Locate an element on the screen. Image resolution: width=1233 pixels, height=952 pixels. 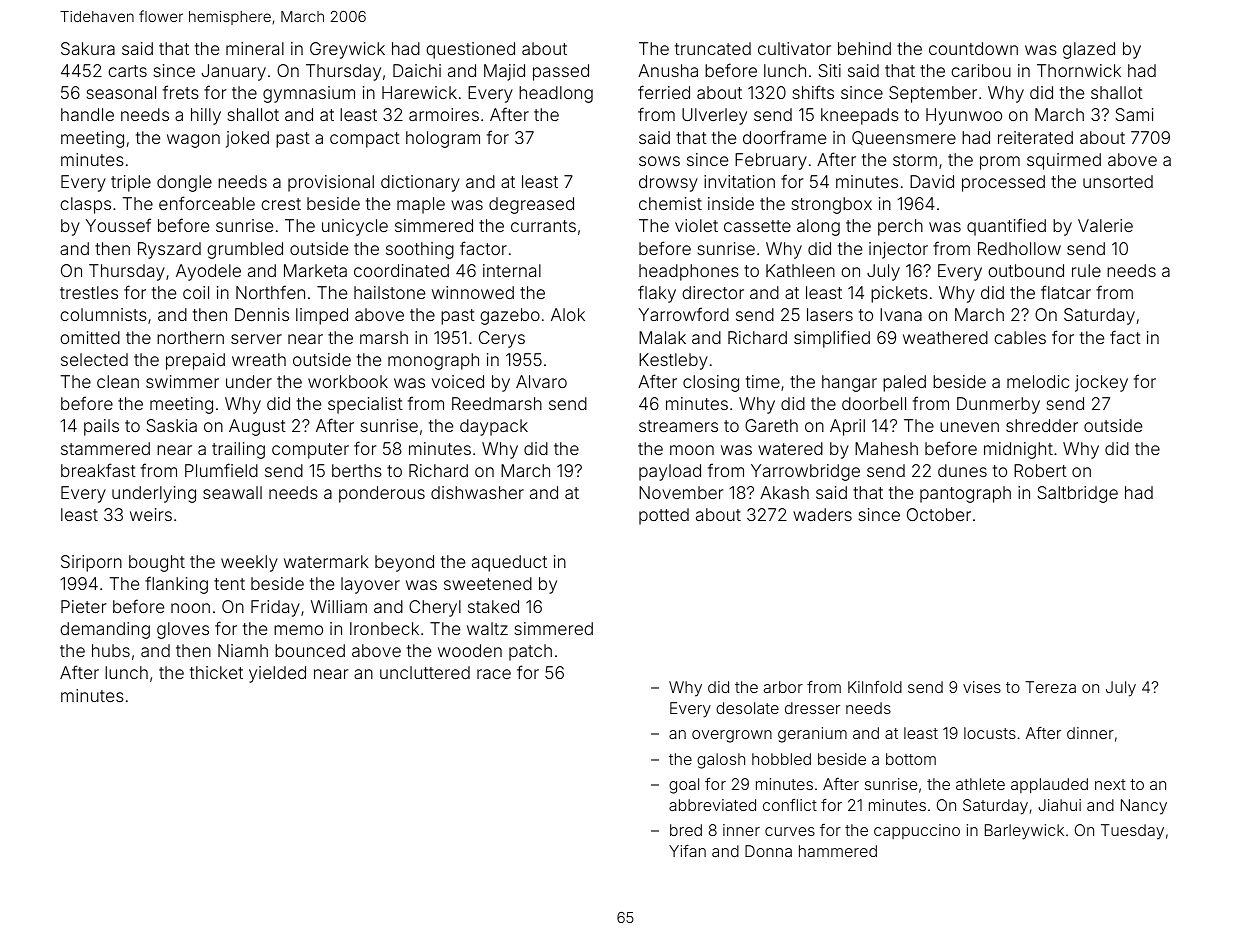
clean is located at coordinates (118, 381).
